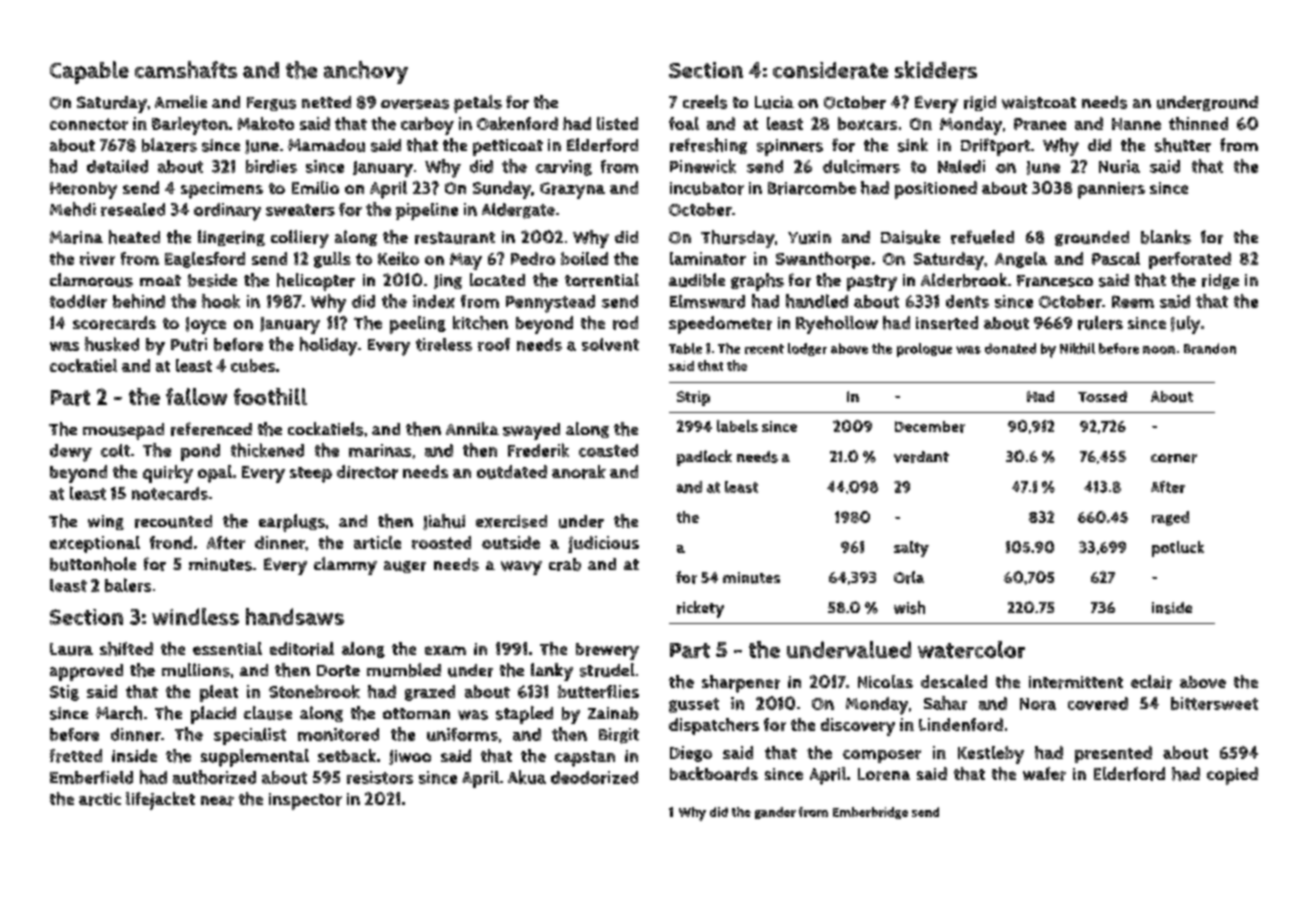  I want to click on wafer, so click(1044, 774).
